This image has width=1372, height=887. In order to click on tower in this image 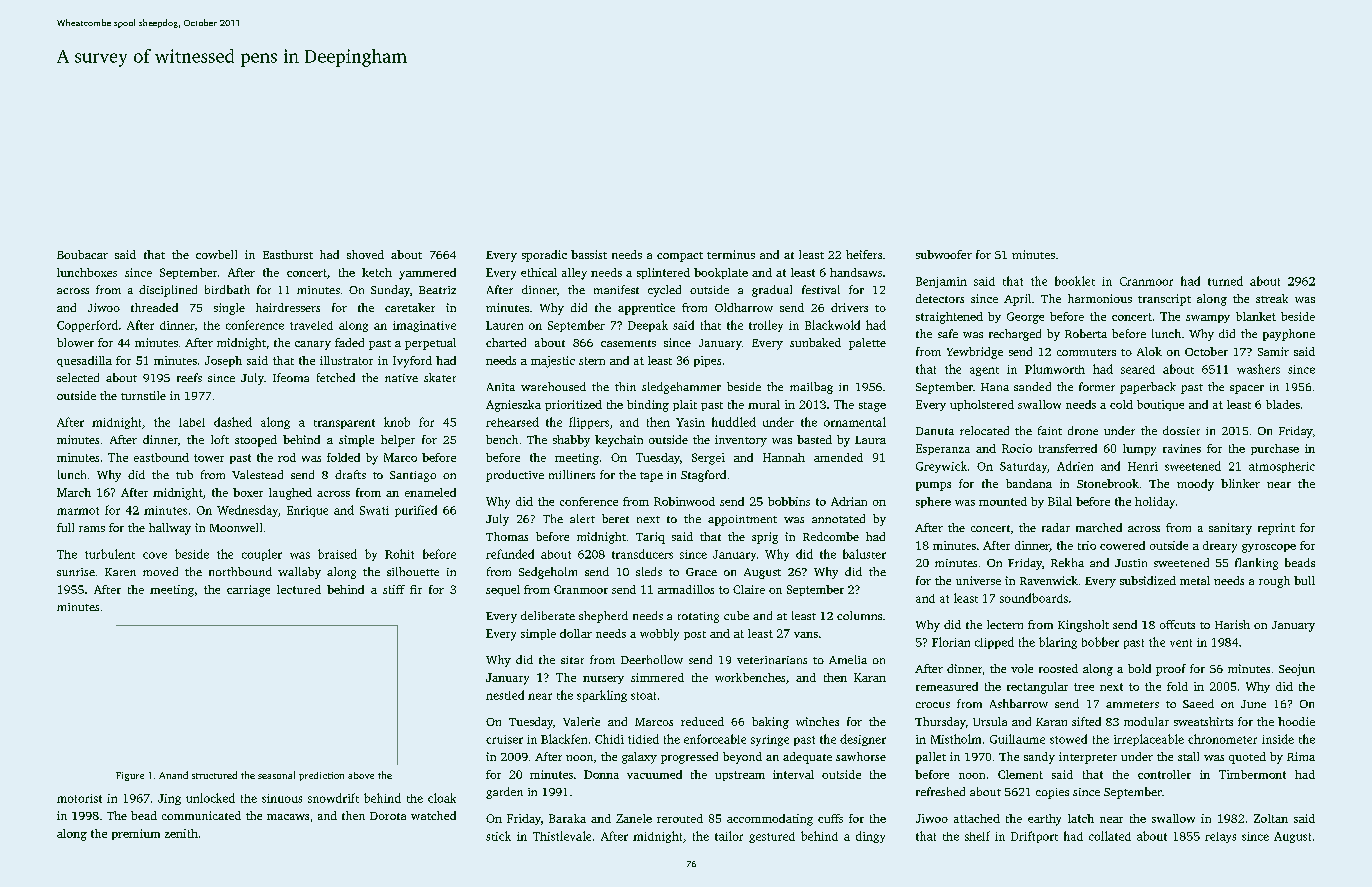, I will do `click(209, 458)`.
